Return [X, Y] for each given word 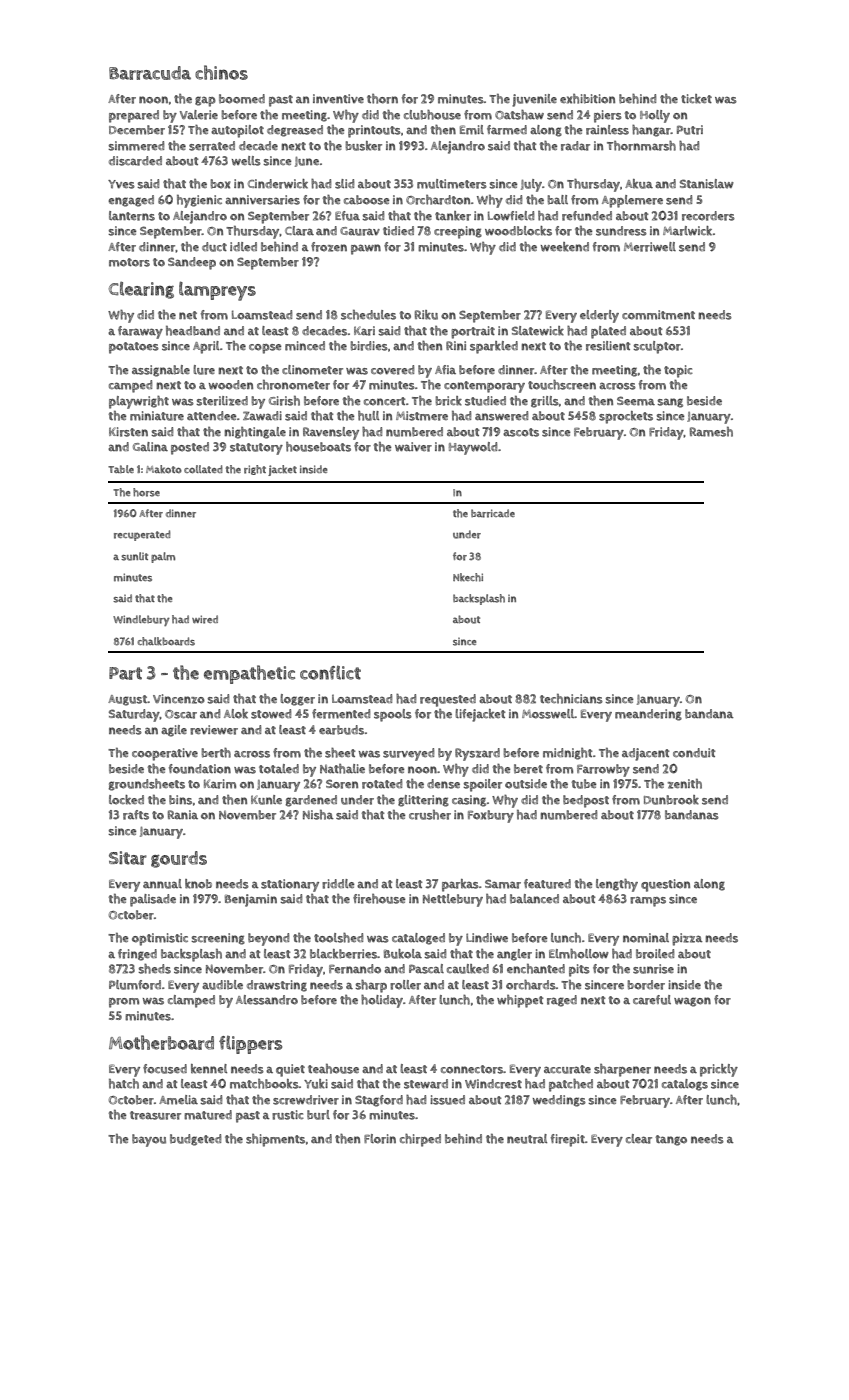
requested [448, 700]
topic [678, 371]
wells [246, 161]
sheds [154, 969]
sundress [621, 231]
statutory [256, 449]
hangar [651, 131]
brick [449, 401]
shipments [275, 1140]
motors [129, 262]
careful [652, 1000]
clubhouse [432, 115]
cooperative [165, 754]
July [531, 185]
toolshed [338, 938]
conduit [694, 753]
